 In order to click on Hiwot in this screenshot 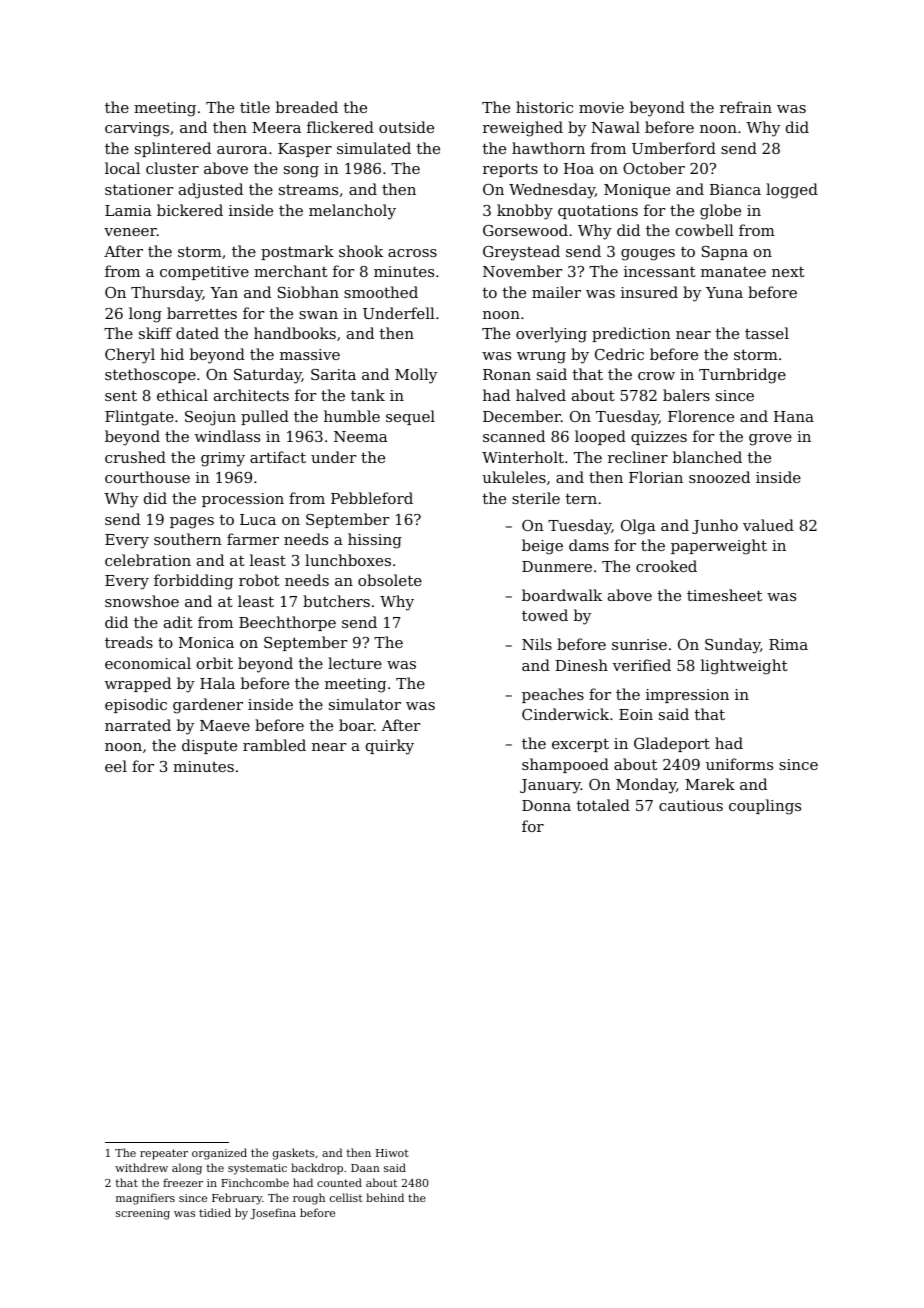, I will do `click(392, 1153)`.
